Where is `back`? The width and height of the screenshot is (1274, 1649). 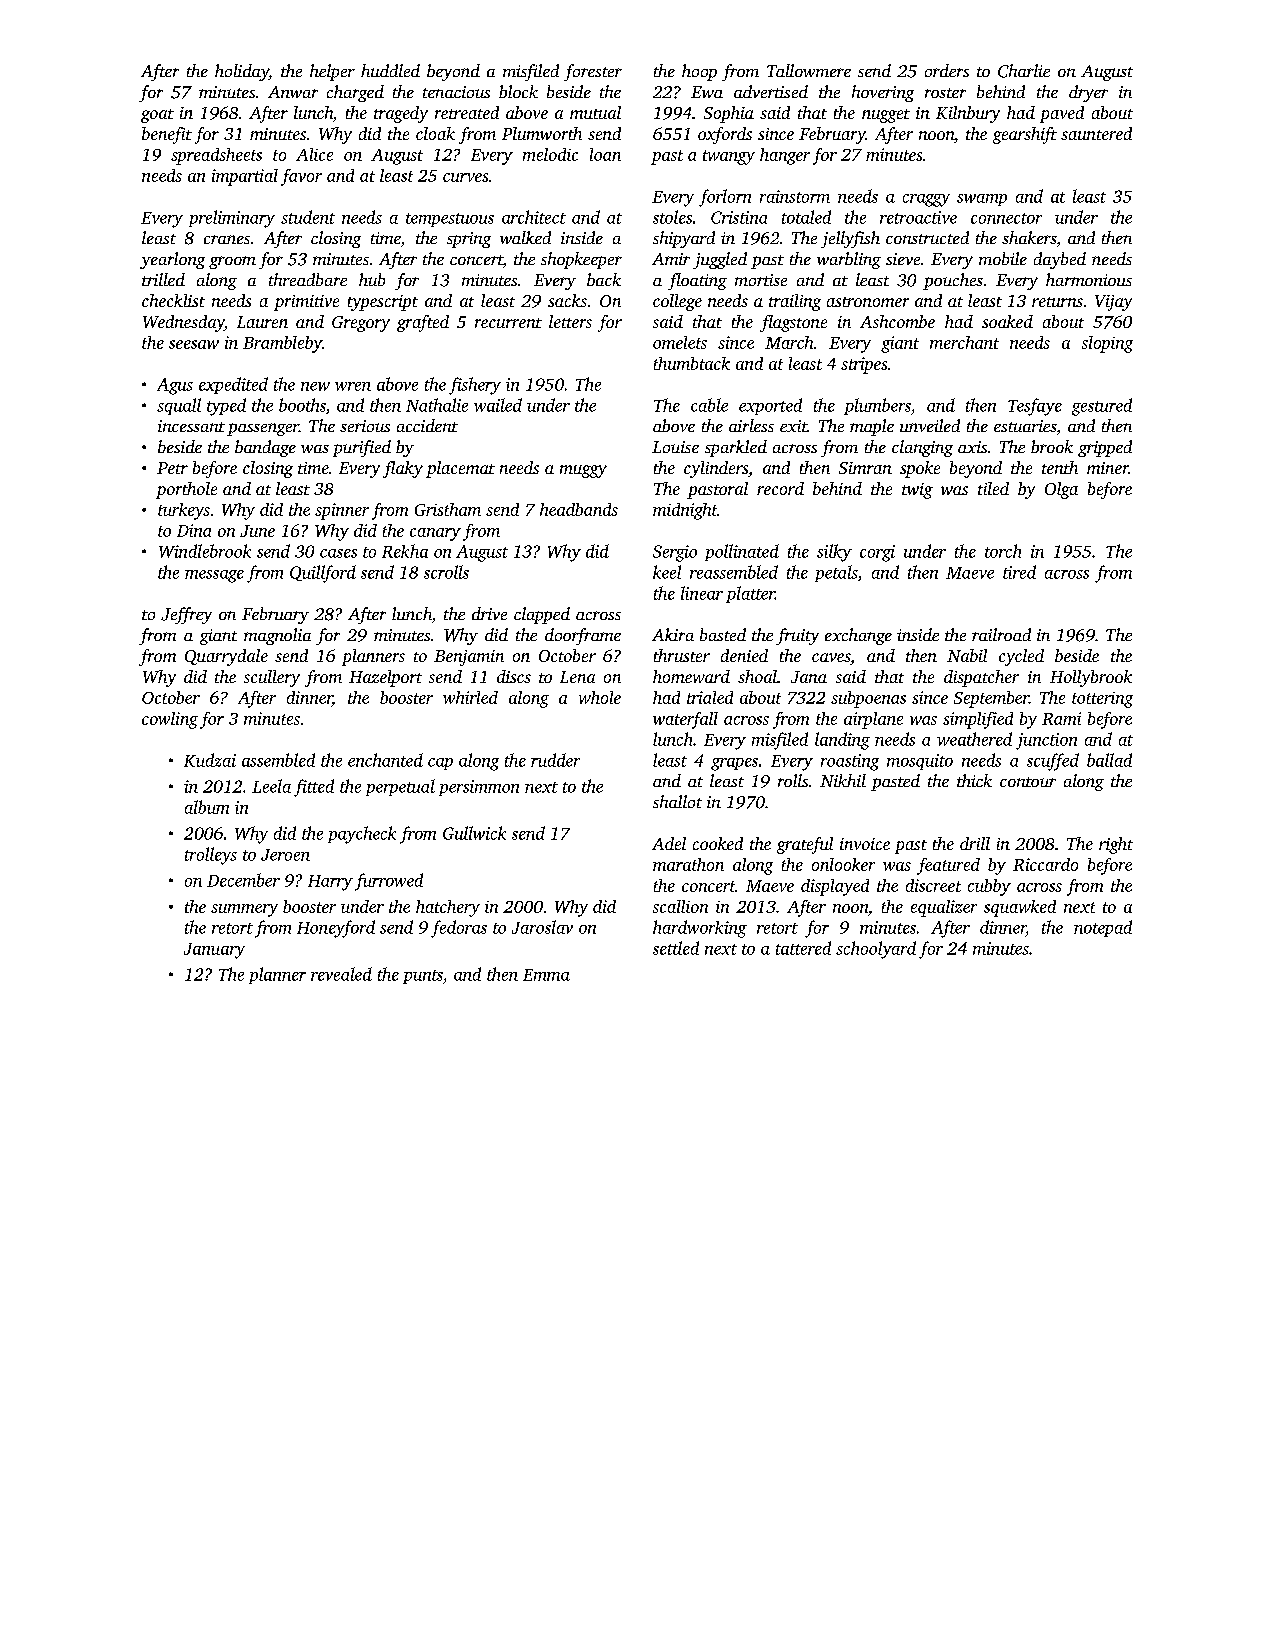 back is located at coordinates (604, 279).
